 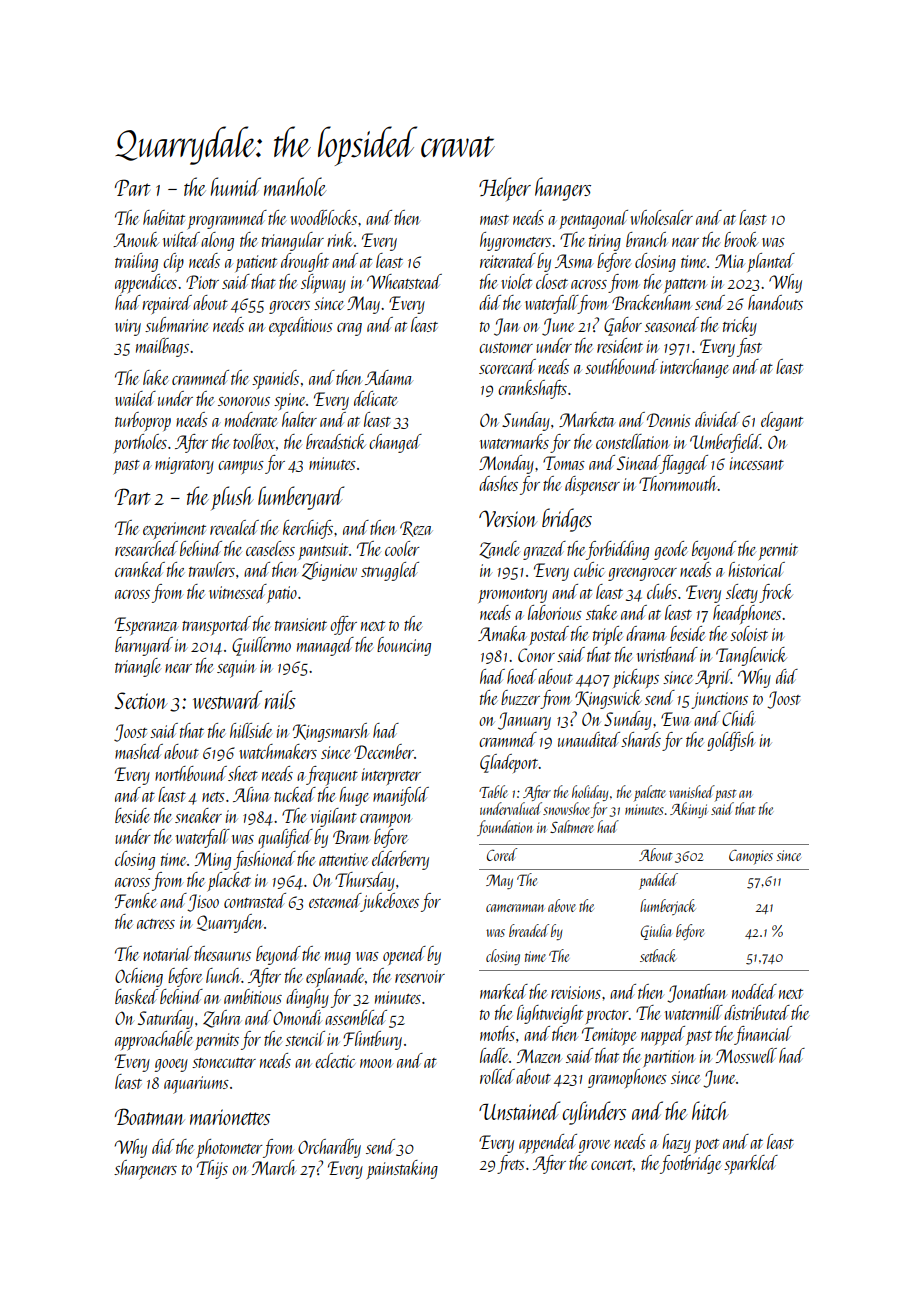 What do you see at coordinates (756, 463) in the image?
I see `incessant` at bounding box center [756, 463].
